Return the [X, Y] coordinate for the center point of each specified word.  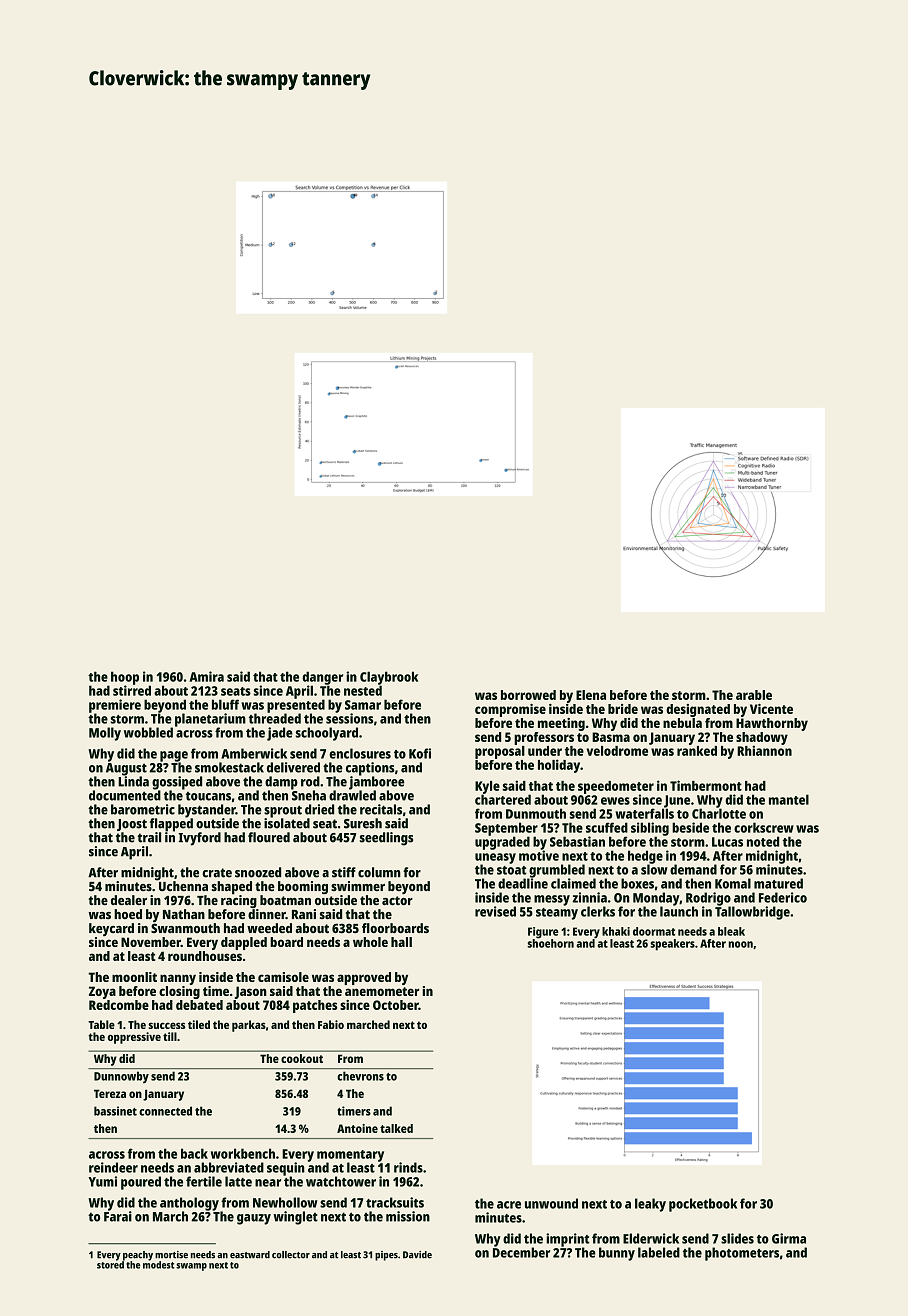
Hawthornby [772, 724]
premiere [115, 706]
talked [396, 1128]
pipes [386, 1256]
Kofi [420, 753]
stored [110, 1265]
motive [539, 855]
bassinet [115, 1111]
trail [149, 837]
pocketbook [703, 1205]
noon [740, 944]
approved [364, 978]
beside [690, 827]
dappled [244, 943]
